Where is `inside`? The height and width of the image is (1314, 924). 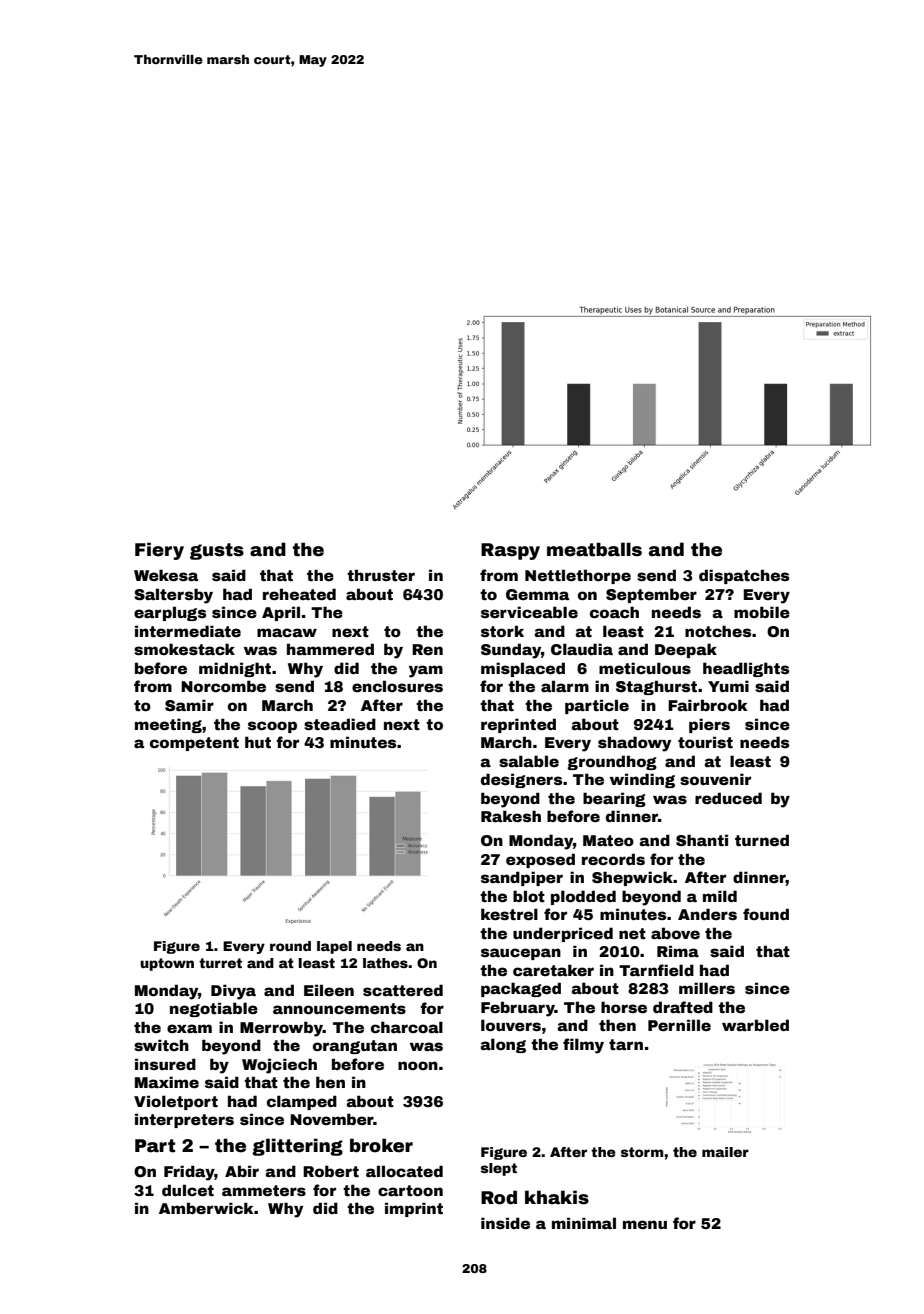
inside is located at coordinates (505, 1223).
